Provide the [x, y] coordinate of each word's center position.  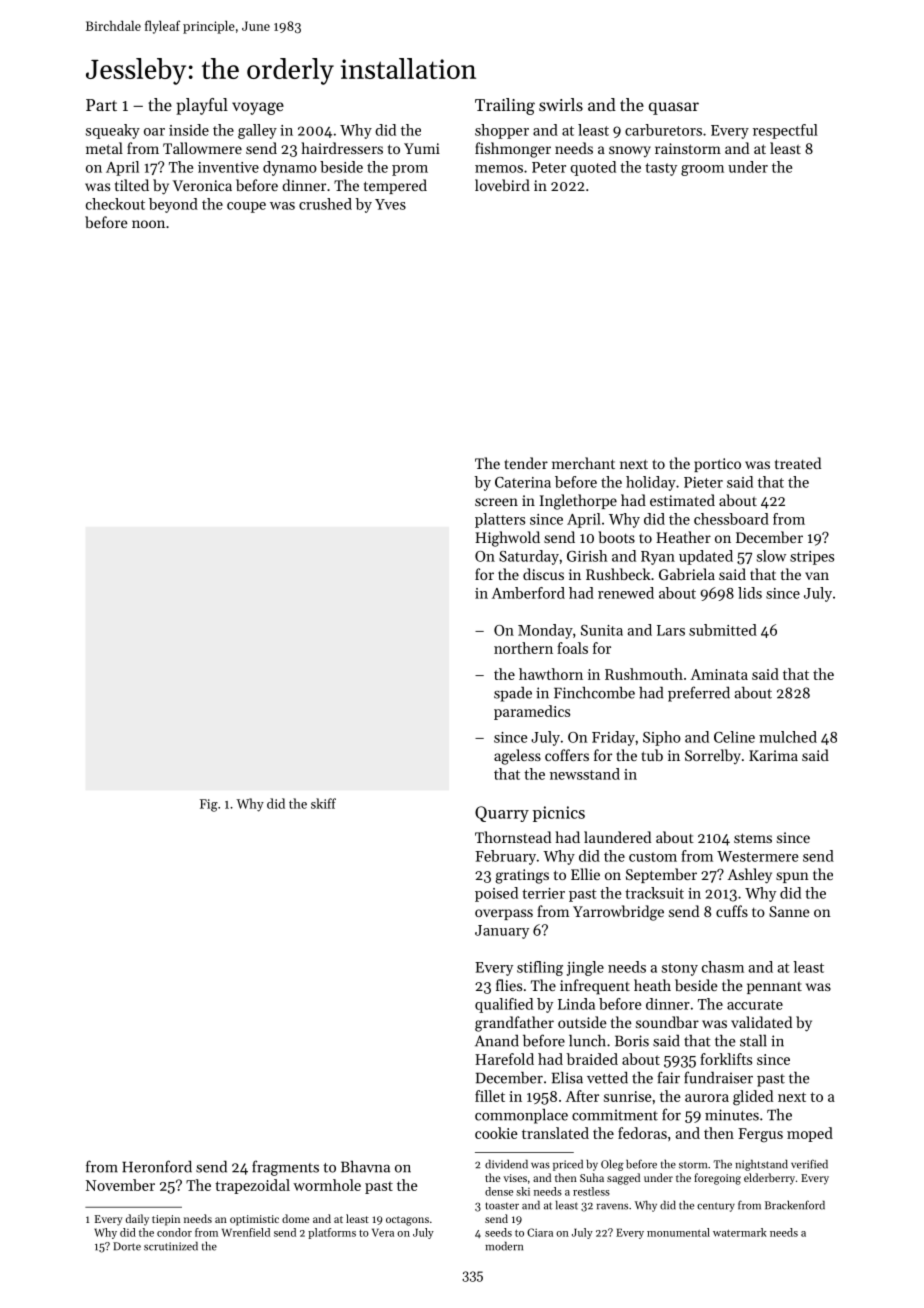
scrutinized [171, 1246]
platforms [332, 1233]
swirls [561, 104]
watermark [740, 1232]
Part [101, 105]
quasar [674, 108]
